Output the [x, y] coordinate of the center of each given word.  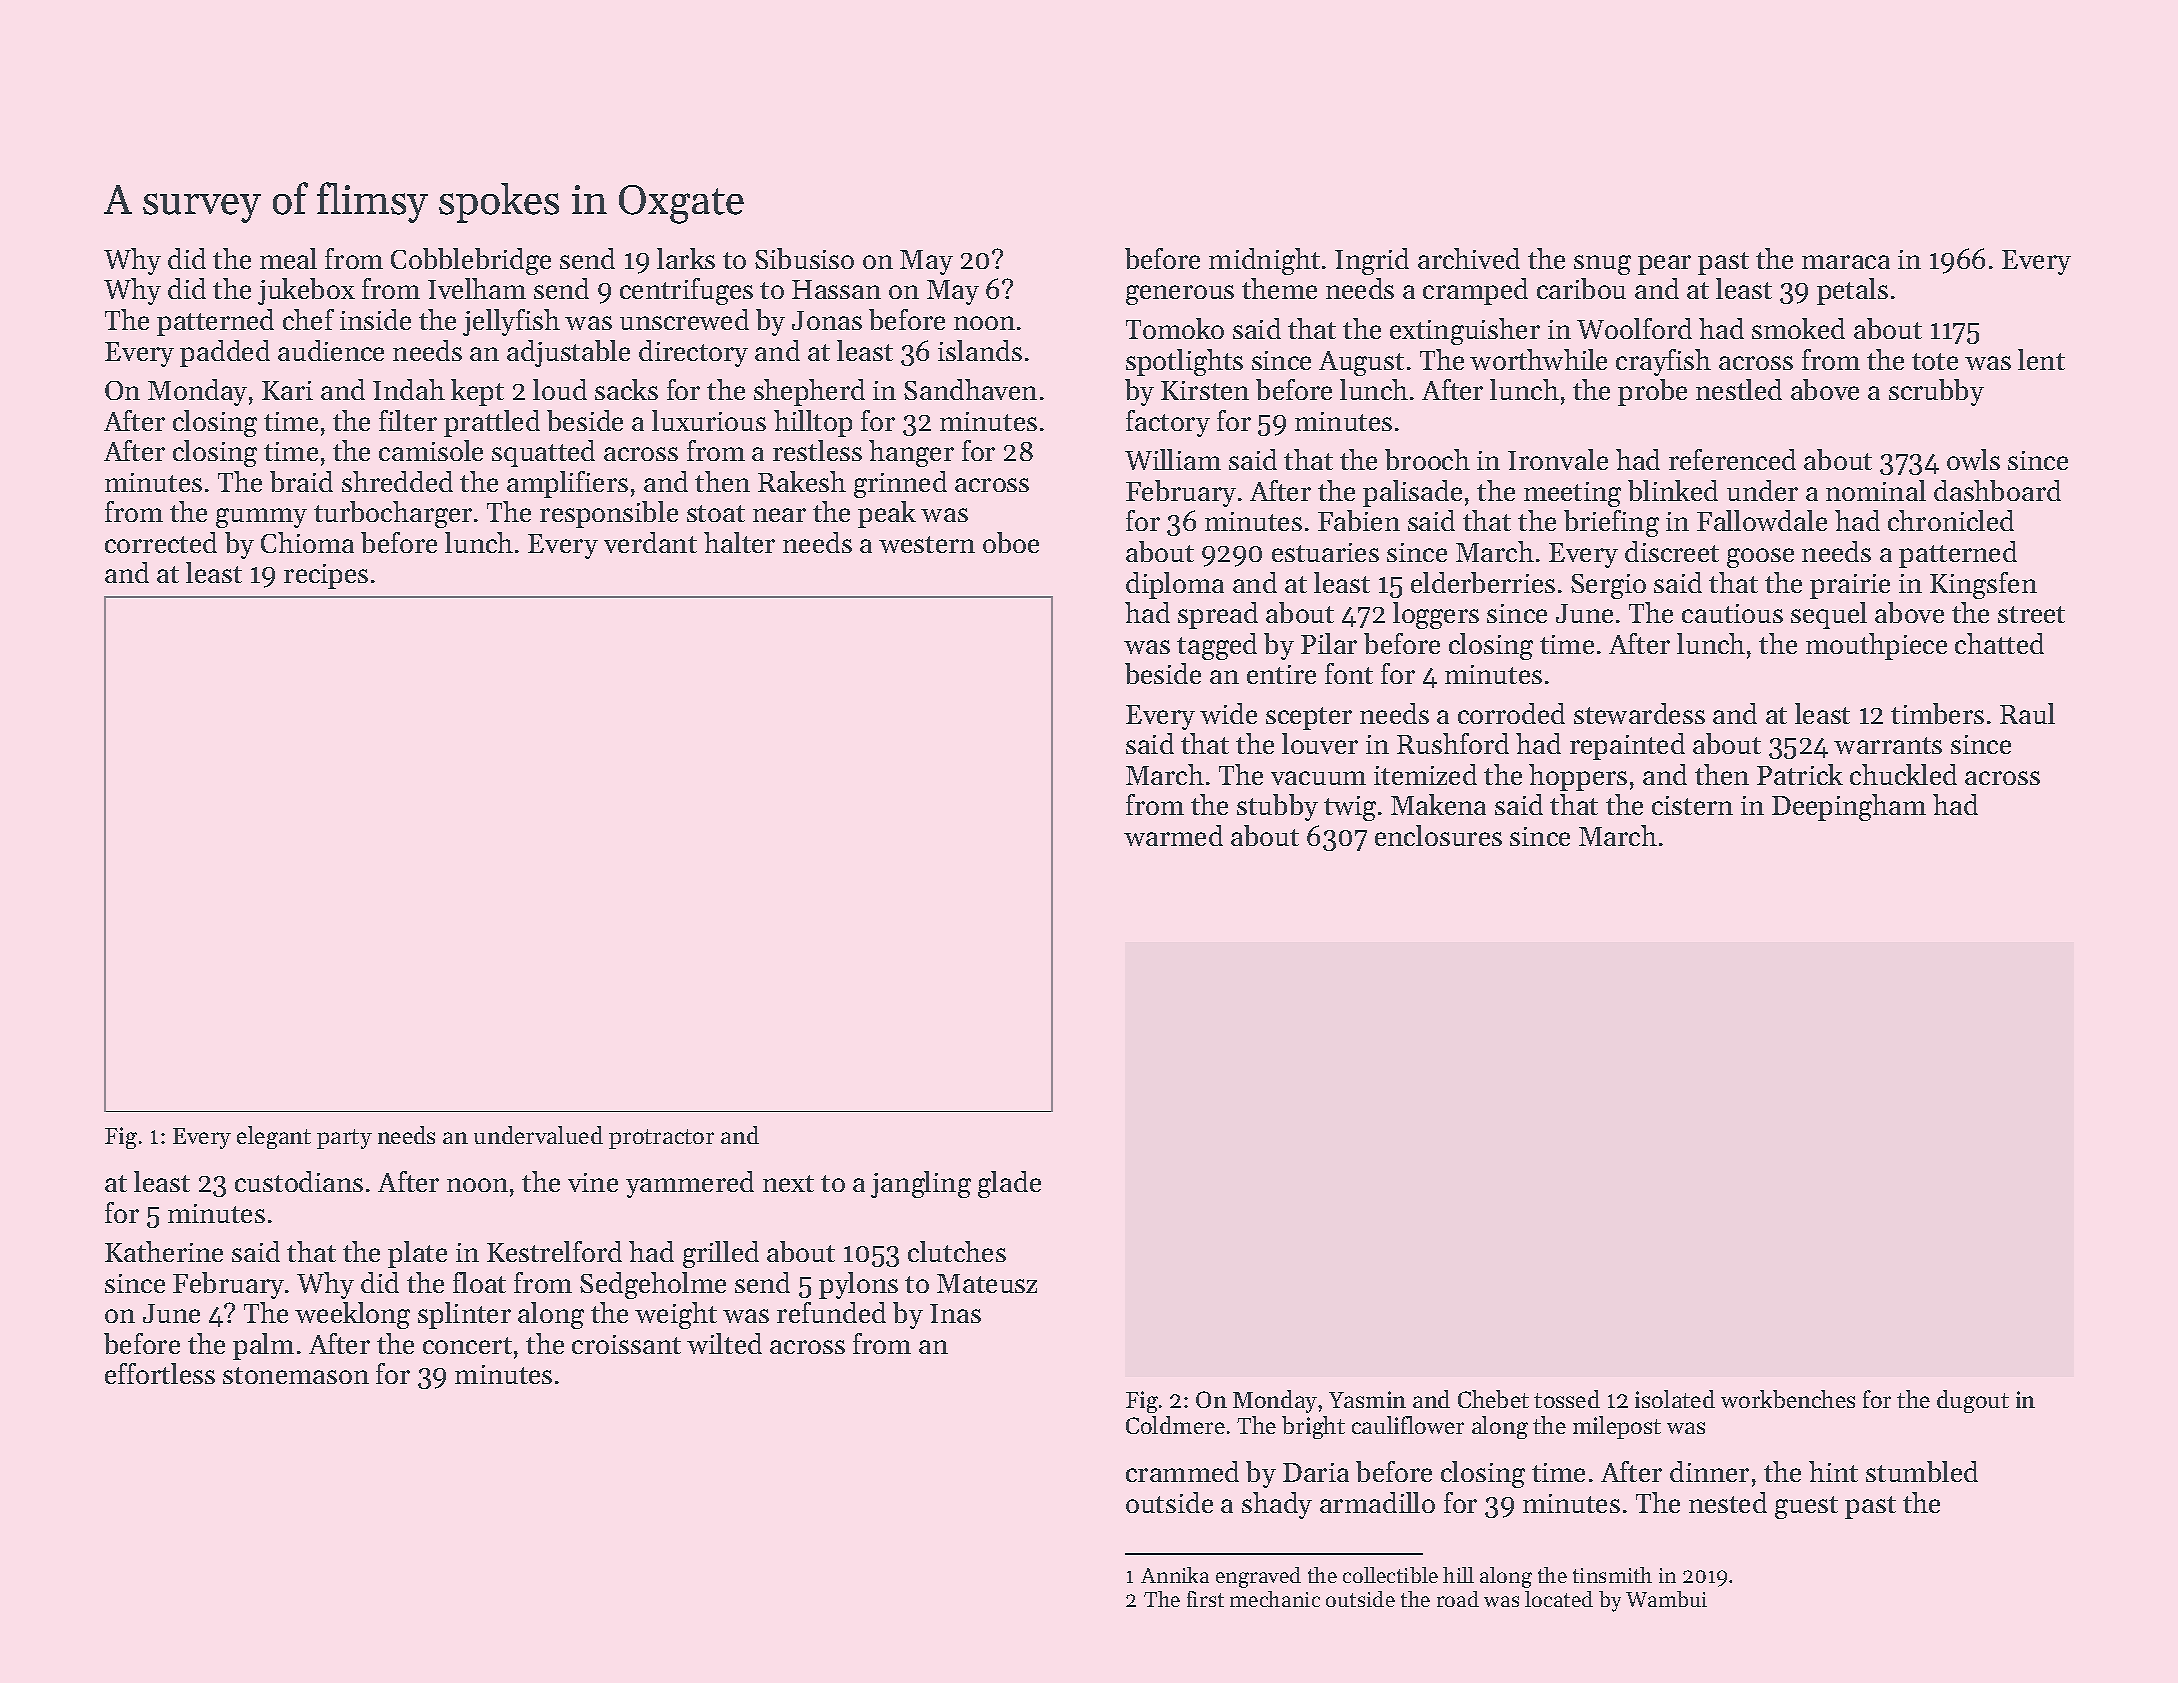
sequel [1829, 615]
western [927, 544]
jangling [921, 1184]
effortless [160, 1373]
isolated [1675, 1399]
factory [1168, 423]
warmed [1173, 835]
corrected [161, 542]
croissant [626, 1344]
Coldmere [1175, 1425]
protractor [661, 1139]
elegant [274, 1137]
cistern [1692, 805]
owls [1973, 459]
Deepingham [1849, 807]
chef [308, 319]
